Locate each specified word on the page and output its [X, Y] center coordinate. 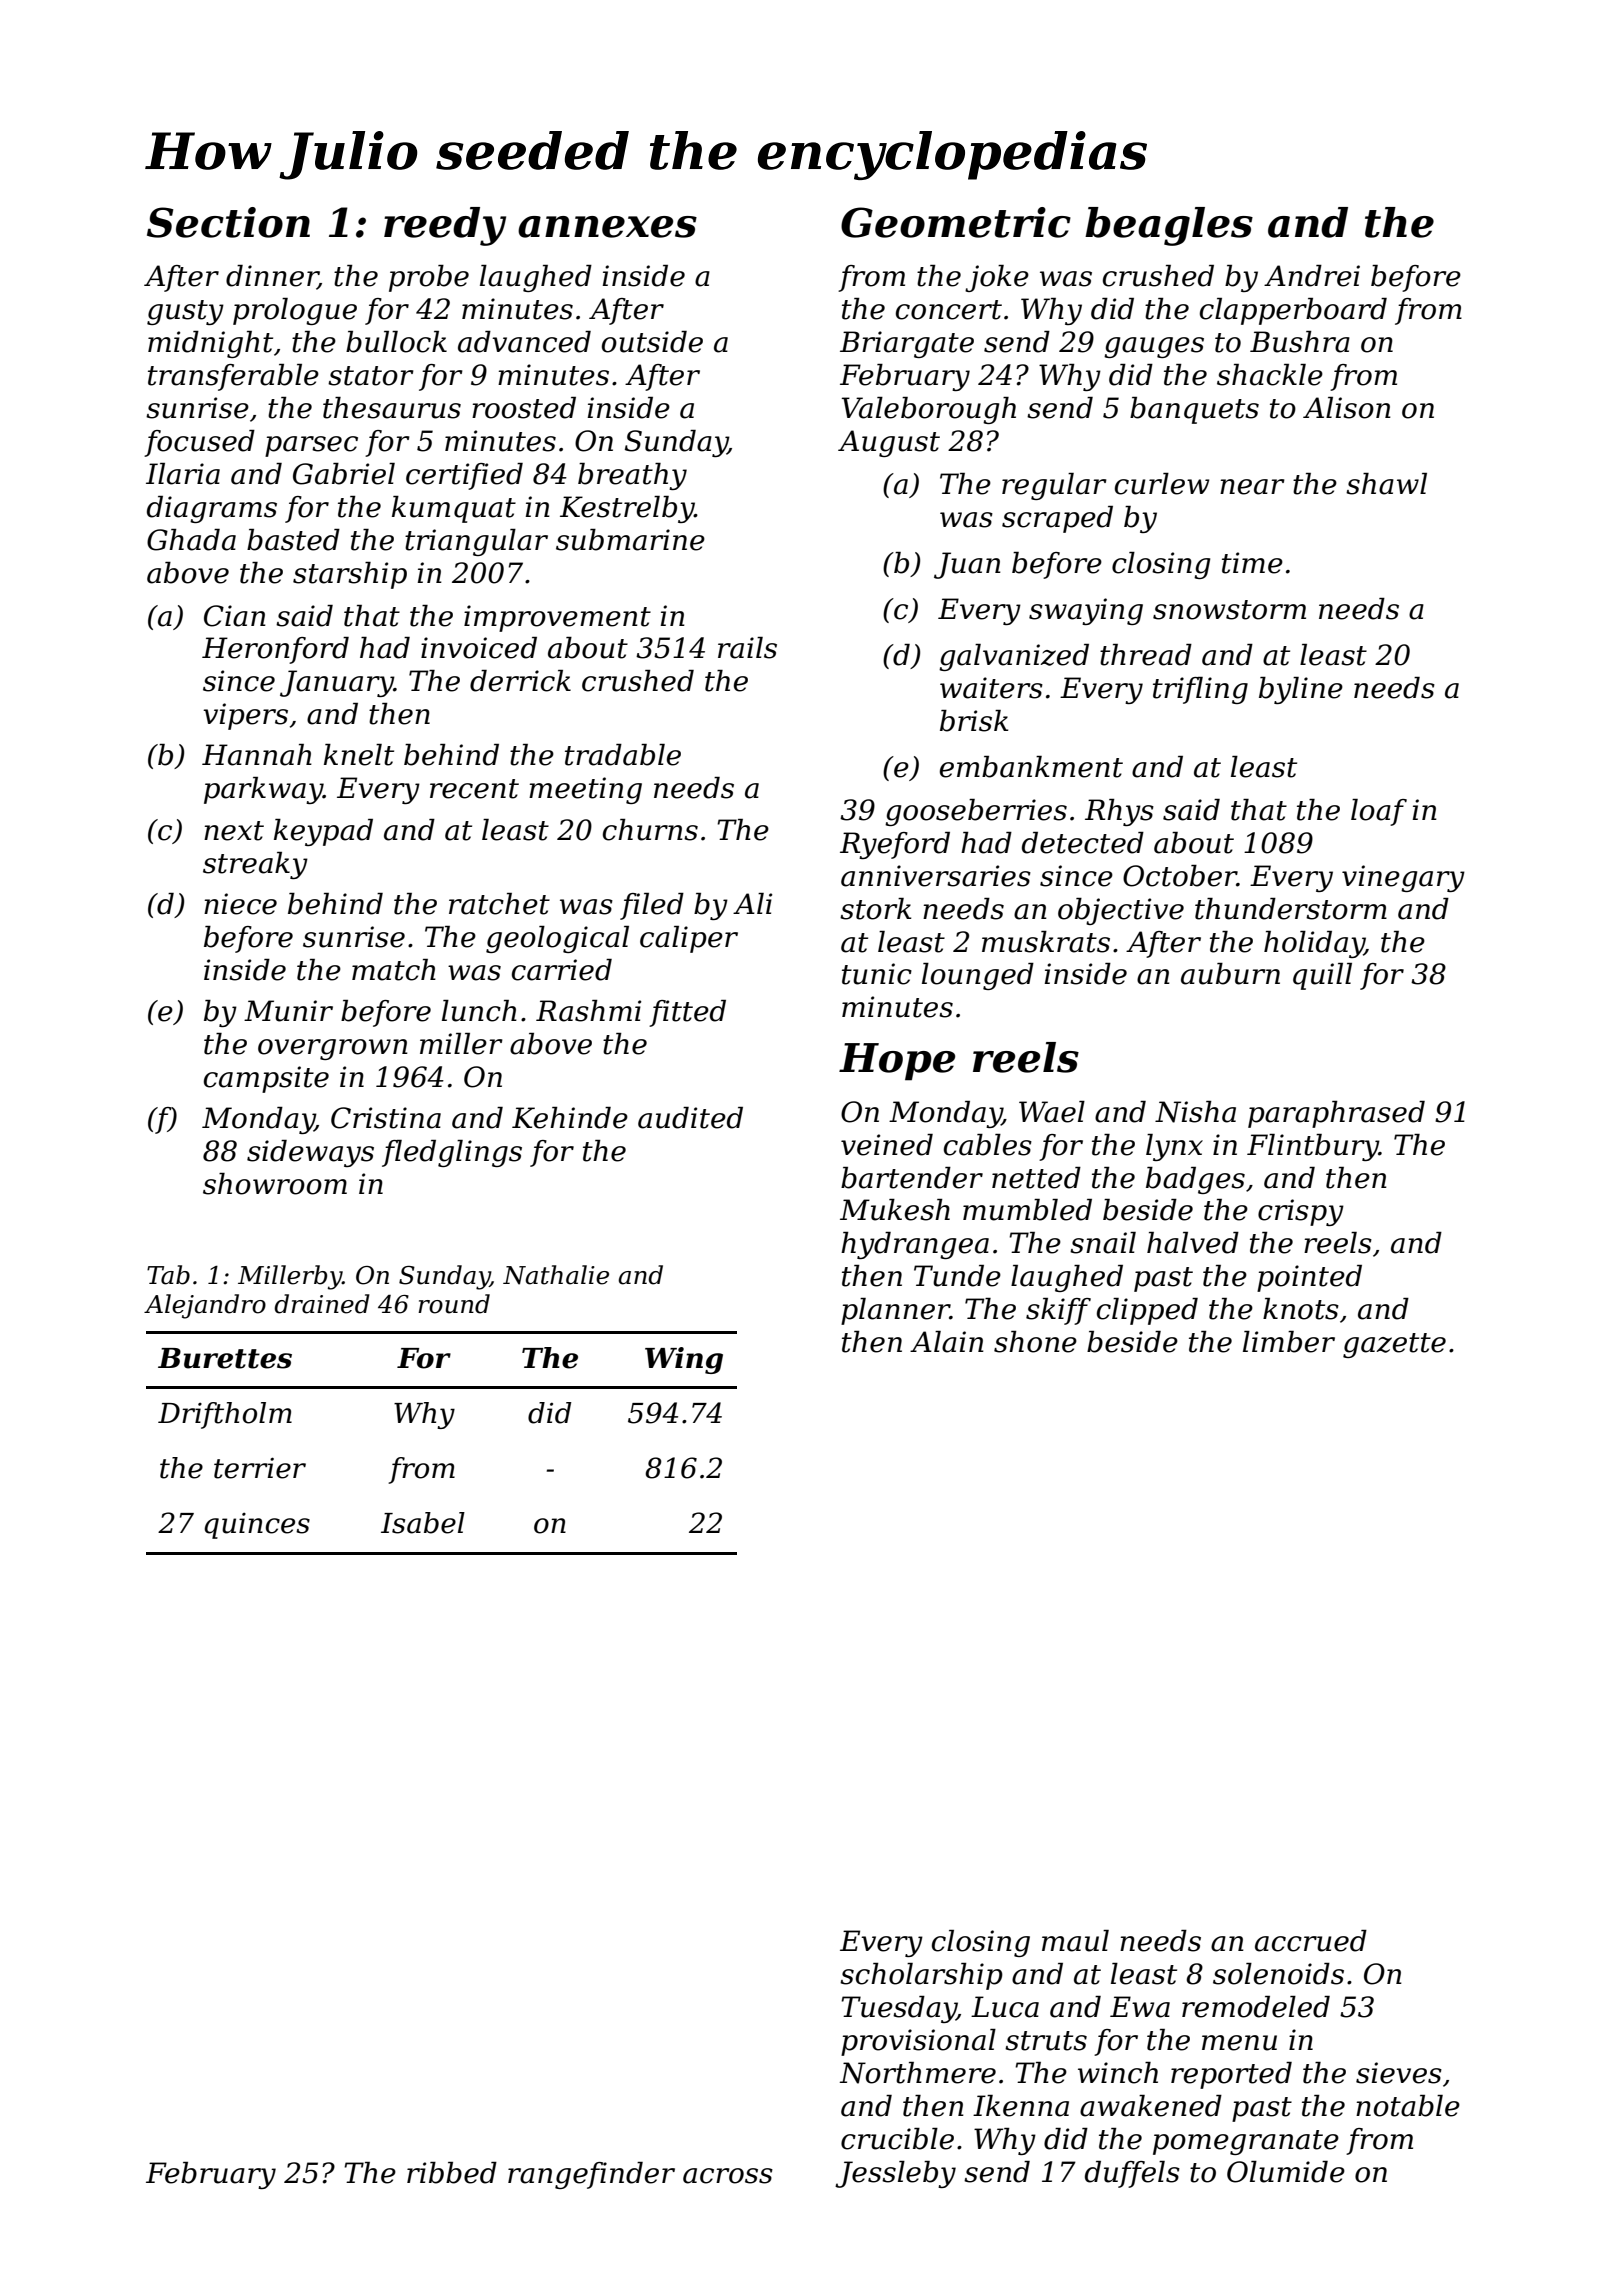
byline [1301, 690]
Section [228, 222]
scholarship [921, 1976]
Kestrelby [627, 509]
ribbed [452, 2173]
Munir [288, 1011]
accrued [1311, 1941]
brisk [974, 721]
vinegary [1403, 878]
